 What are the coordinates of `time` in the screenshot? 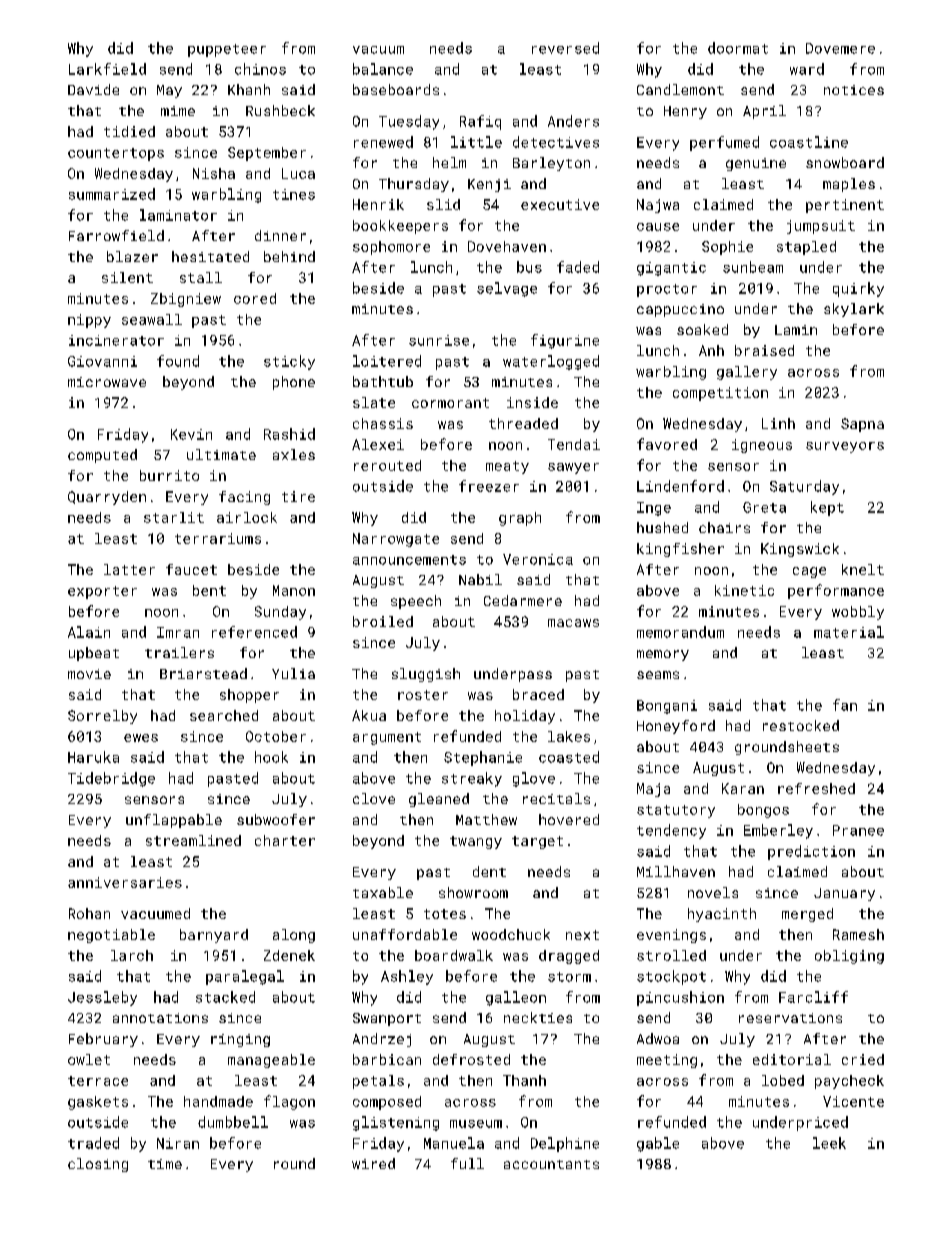 It's located at (165, 1164).
